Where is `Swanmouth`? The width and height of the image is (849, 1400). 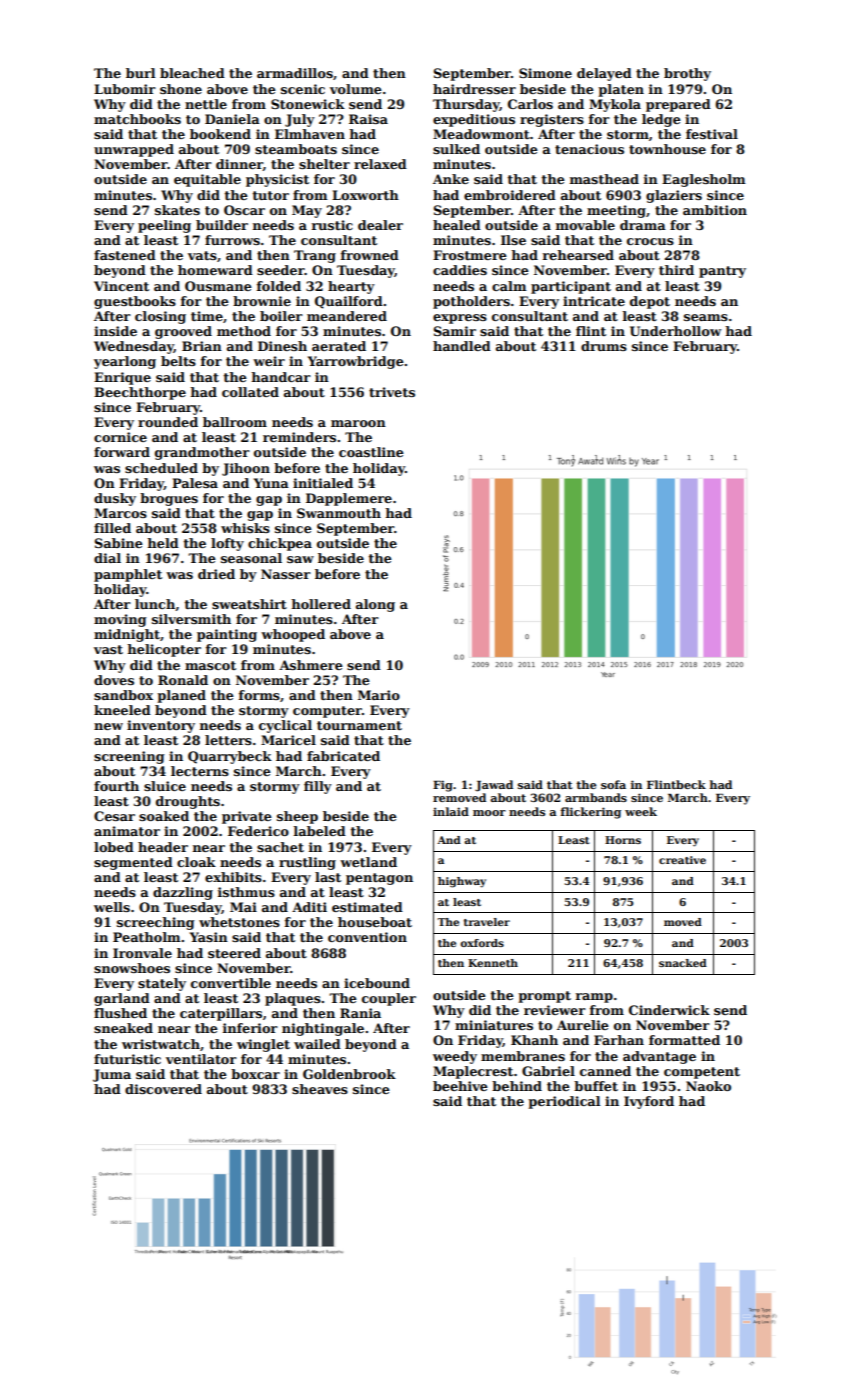
Swanmouth is located at coordinates (339, 513).
